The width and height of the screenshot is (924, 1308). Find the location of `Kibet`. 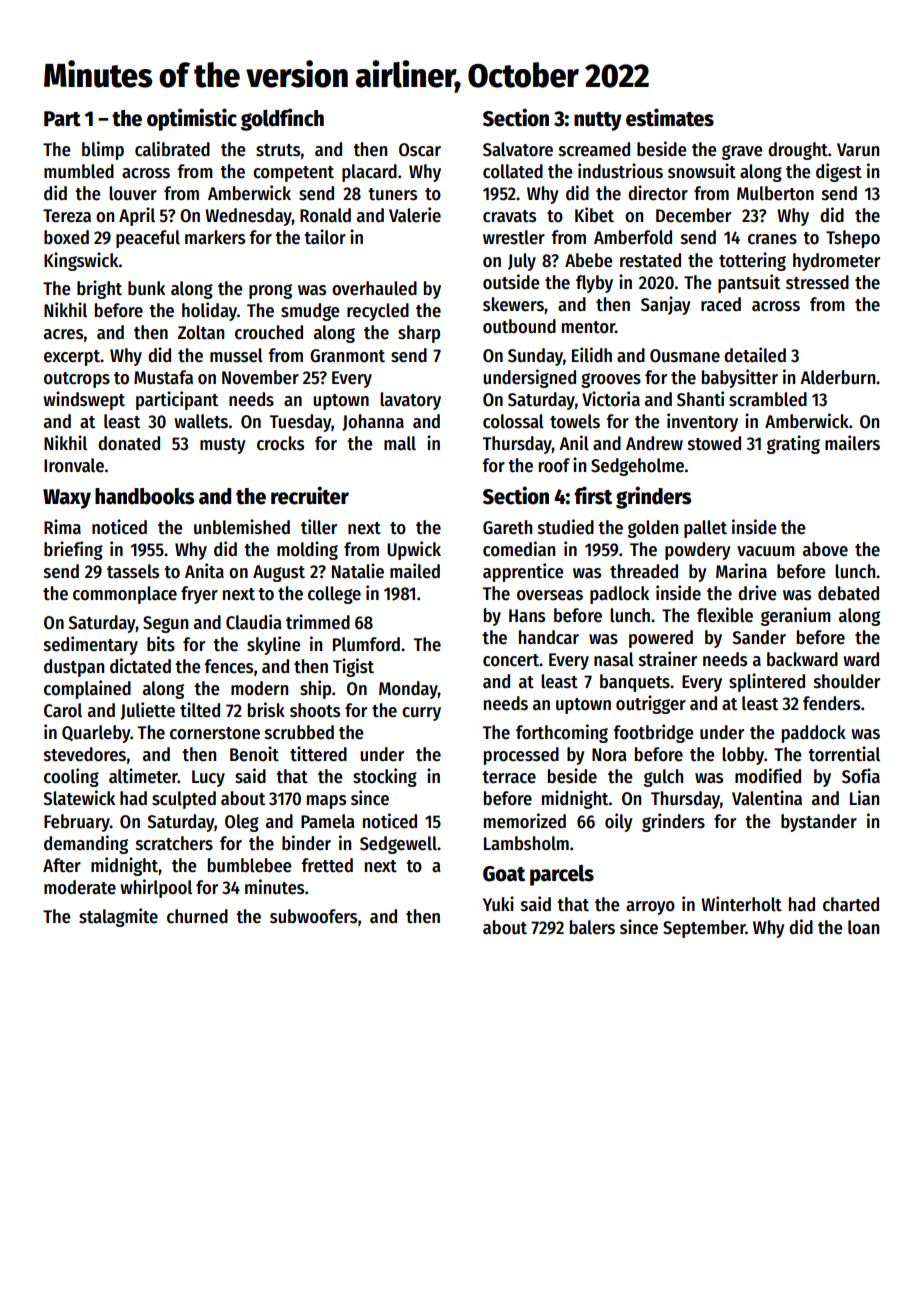

Kibet is located at coordinates (594, 215).
